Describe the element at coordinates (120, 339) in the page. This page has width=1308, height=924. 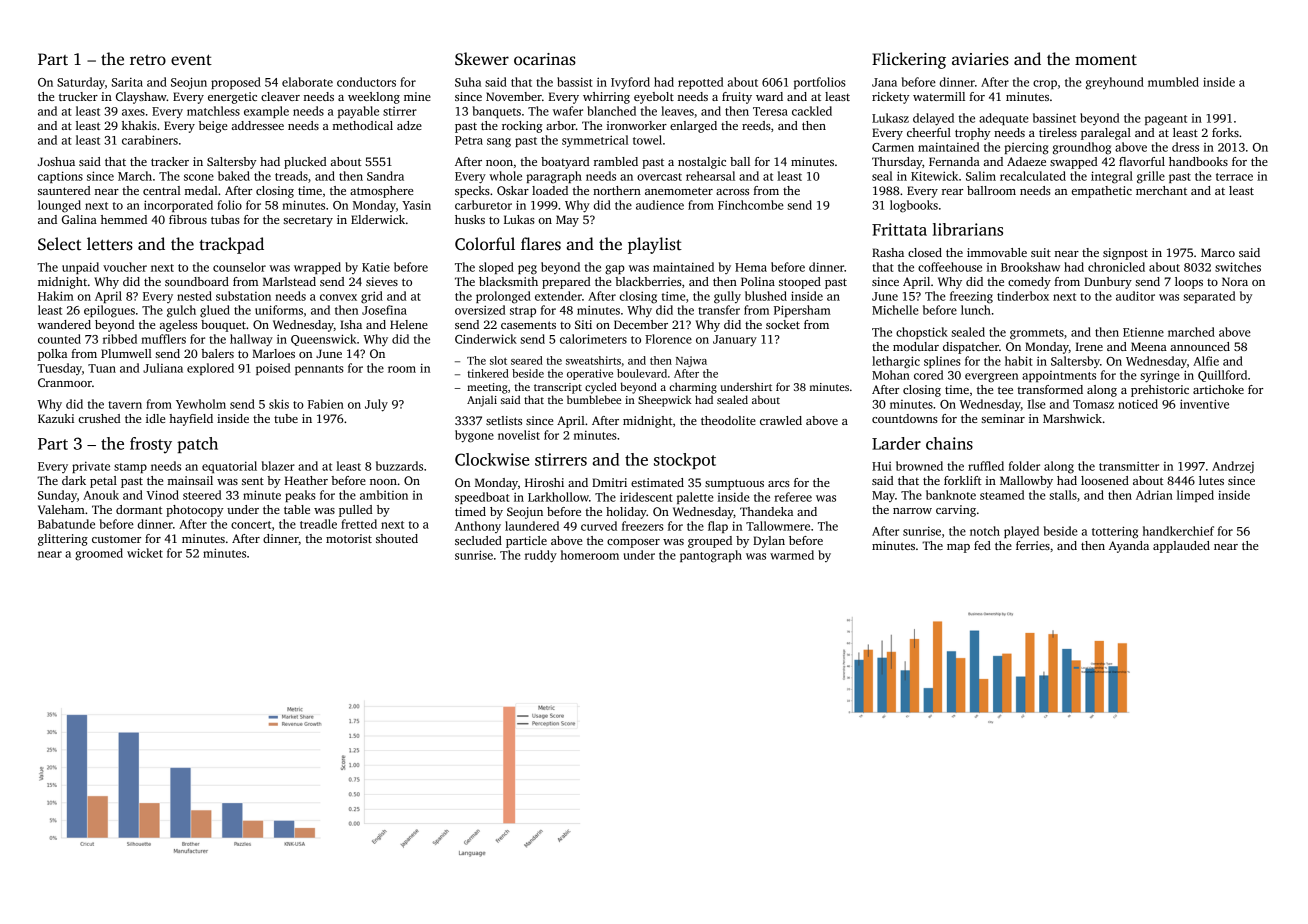
I see `ribbed` at that location.
